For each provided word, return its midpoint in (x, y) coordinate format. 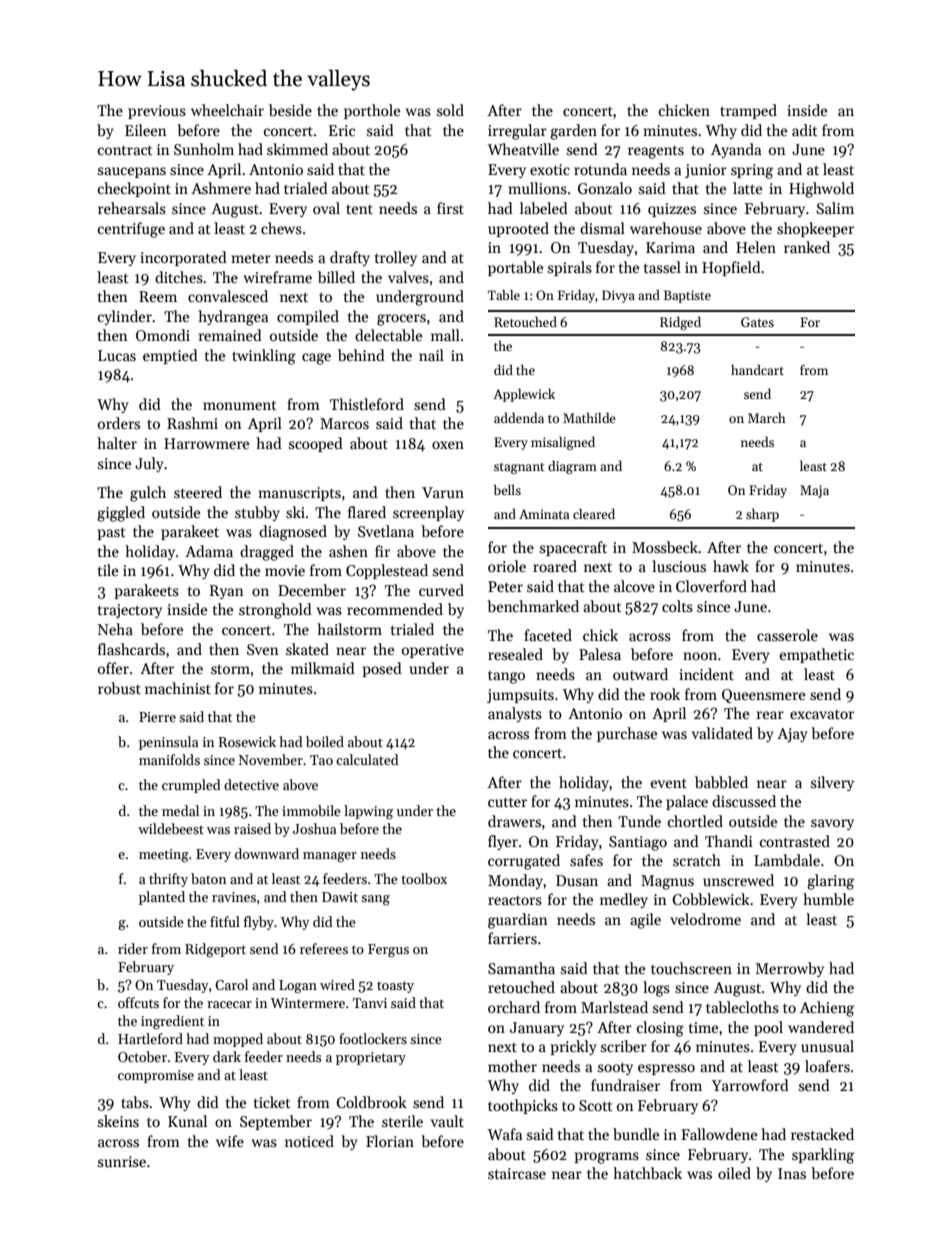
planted (162, 898)
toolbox (424, 878)
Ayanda (736, 150)
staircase (517, 1173)
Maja (814, 491)
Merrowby (789, 969)
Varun (443, 492)
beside (290, 110)
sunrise (122, 1161)
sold (450, 110)
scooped (316, 444)
